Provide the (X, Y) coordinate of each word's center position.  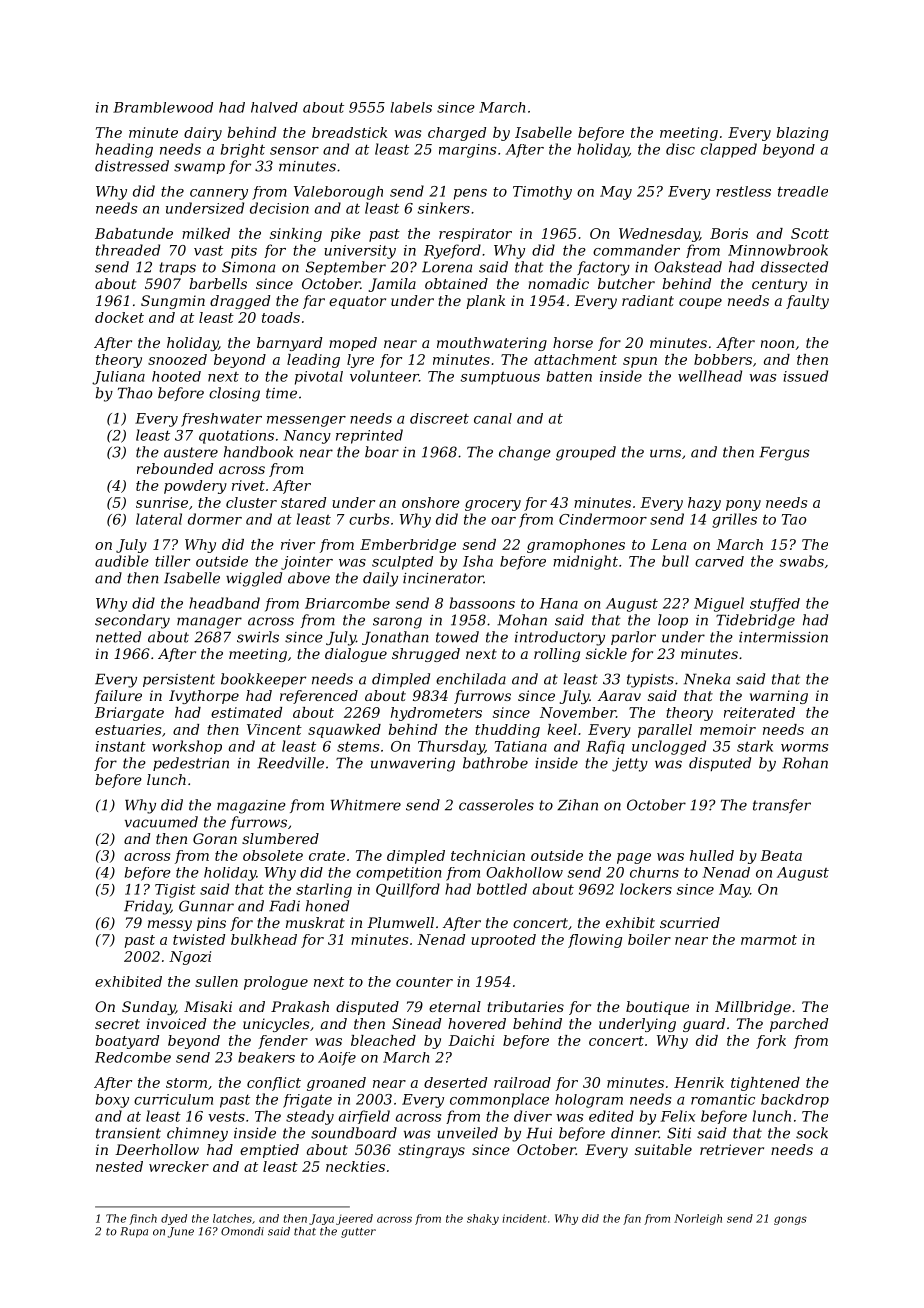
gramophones (576, 546)
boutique (657, 1008)
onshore (431, 502)
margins (467, 151)
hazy (704, 504)
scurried (690, 922)
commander (636, 250)
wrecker (179, 1166)
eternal (455, 1006)
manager (209, 623)
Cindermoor (603, 519)
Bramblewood (163, 107)
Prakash (300, 1006)
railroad (522, 1082)
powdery (195, 487)
